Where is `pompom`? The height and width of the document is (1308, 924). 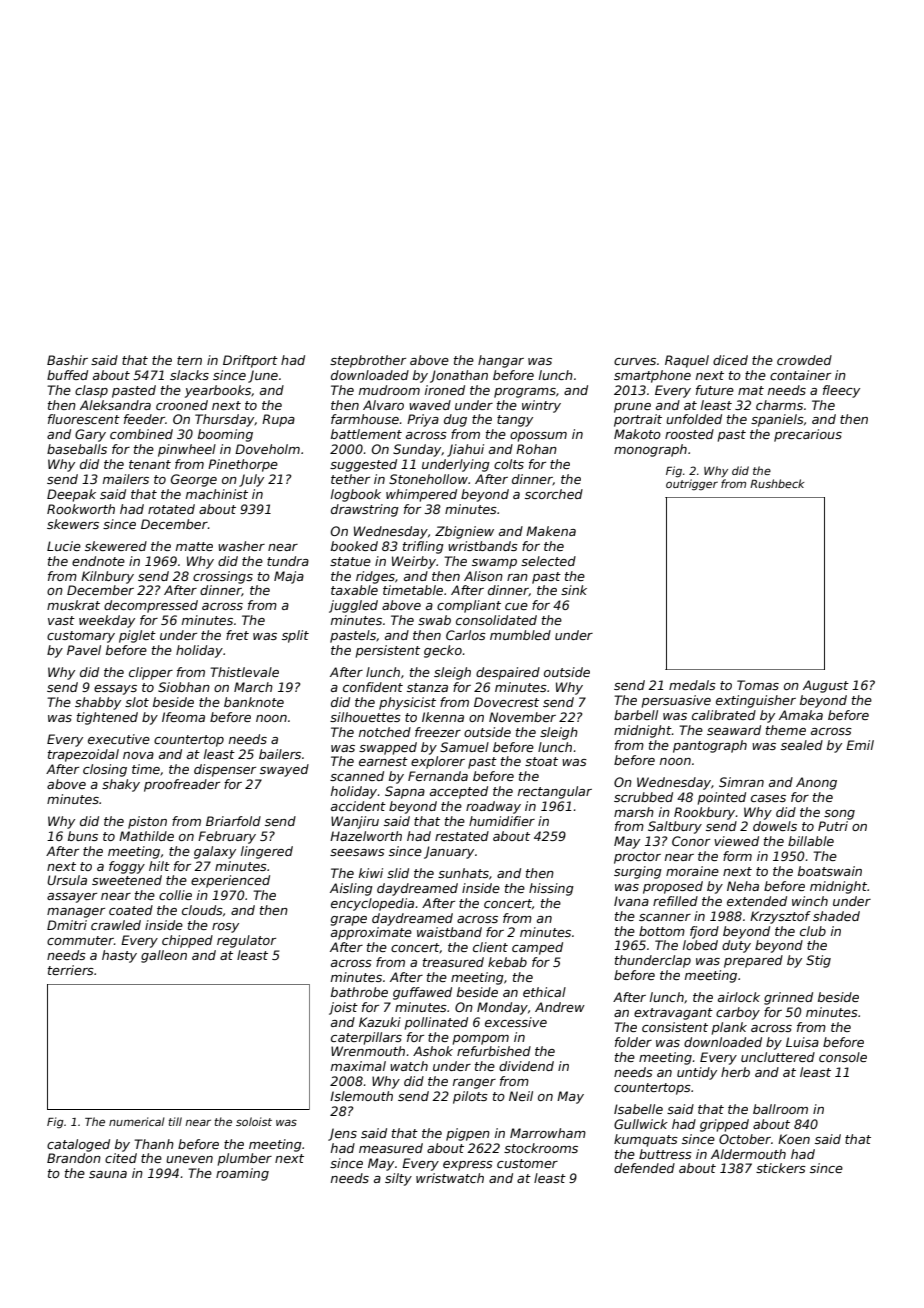
pompom is located at coordinates (481, 1040).
